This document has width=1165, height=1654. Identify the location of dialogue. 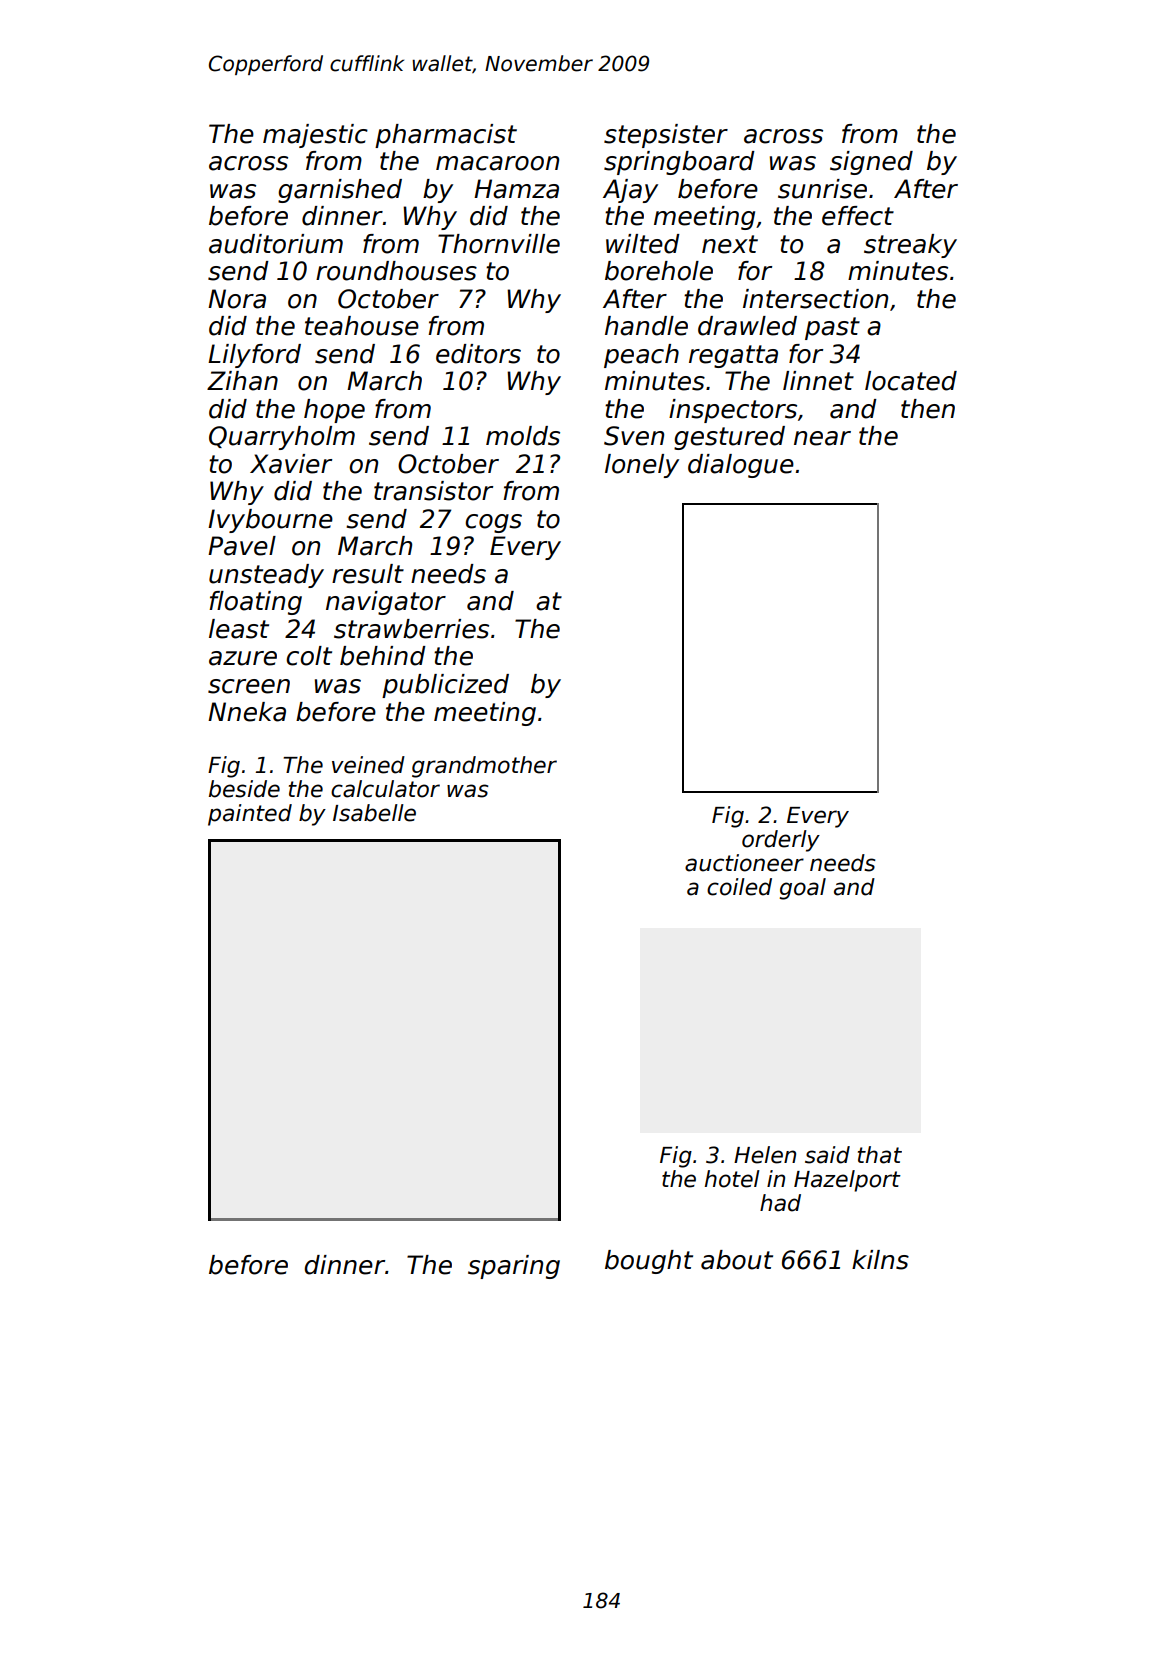
(741, 466).
